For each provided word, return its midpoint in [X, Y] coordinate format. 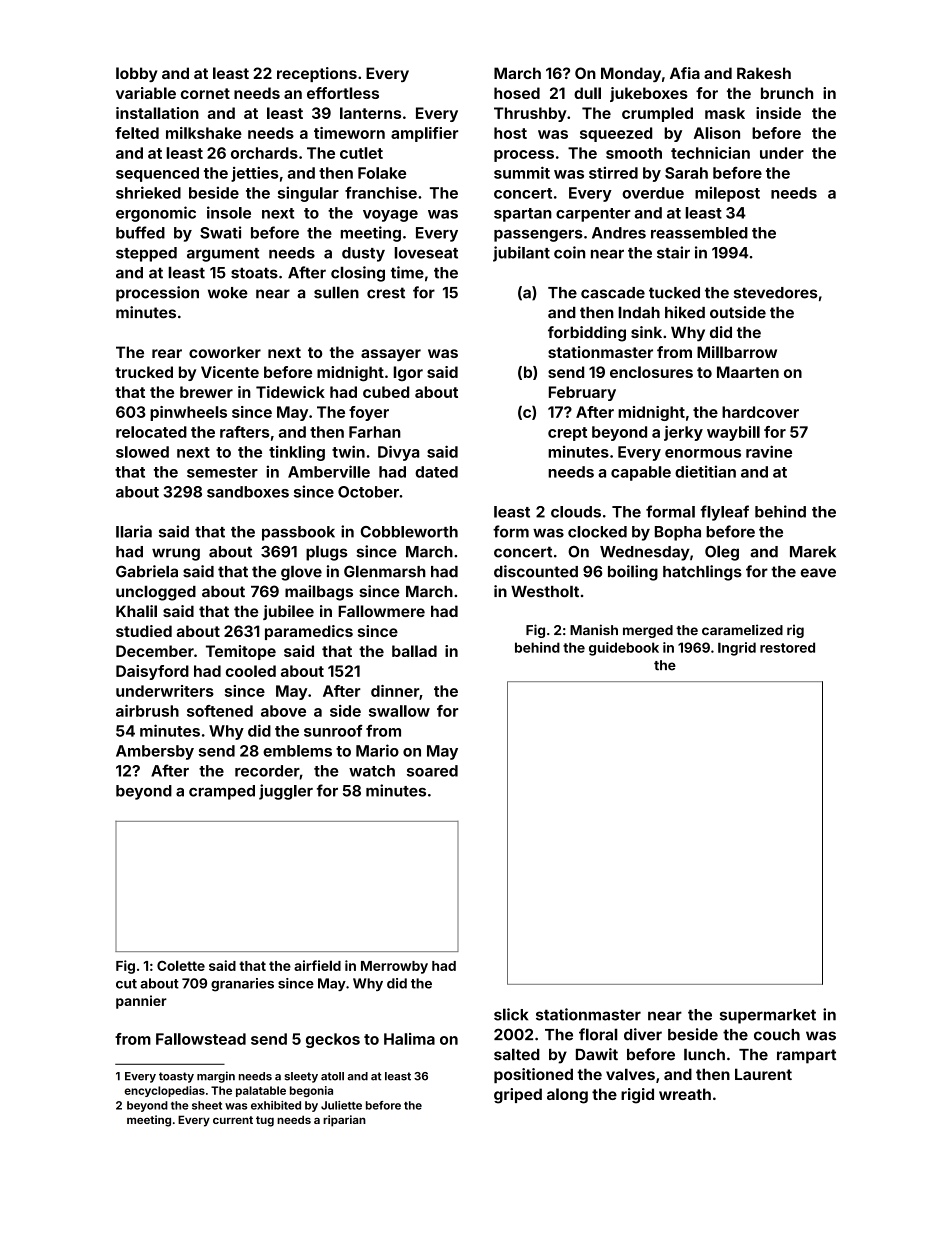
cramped [222, 792]
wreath [685, 1094]
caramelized [742, 629]
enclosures [651, 372]
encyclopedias [164, 1091]
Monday [631, 74]
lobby [137, 74]
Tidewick [290, 392]
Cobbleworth [409, 532]
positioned [533, 1075]
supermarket [768, 1016]
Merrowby [394, 967]
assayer [391, 355]
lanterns [370, 113]
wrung [176, 554]
